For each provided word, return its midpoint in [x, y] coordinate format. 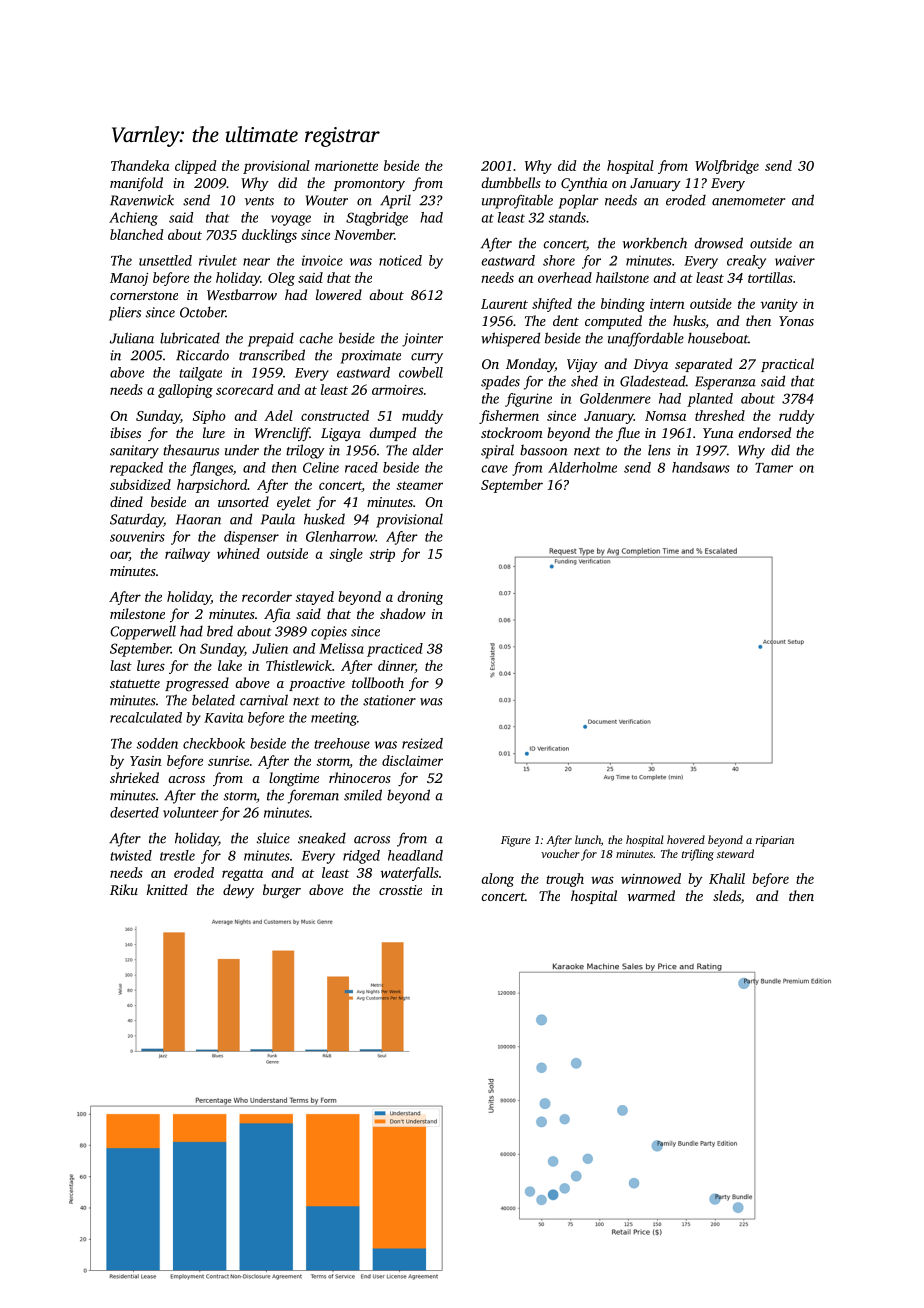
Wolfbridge [727, 167]
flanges [211, 469]
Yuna [718, 433]
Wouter [327, 200]
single [346, 555]
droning [420, 598]
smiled [363, 795]
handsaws [701, 467]
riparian [775, 841]
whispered [510, 339]
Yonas [796, 321]
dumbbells [511, 182]
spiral [497, 451]
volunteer [191, 812]
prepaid [271, 340]
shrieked [134, 777]
